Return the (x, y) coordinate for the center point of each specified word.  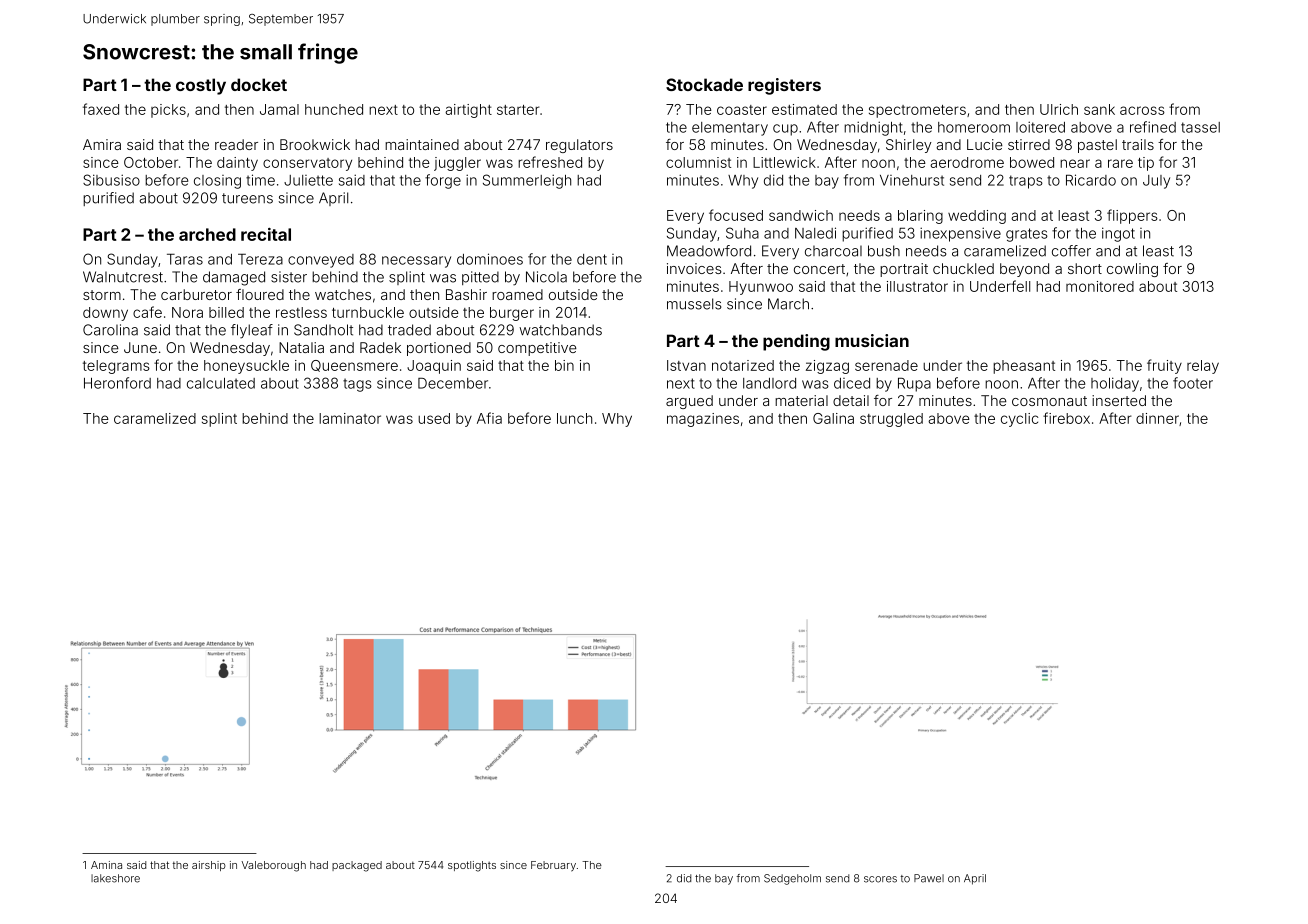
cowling (1132, 270)
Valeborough (274, 866)
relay (1203, 367)
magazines (703, 420)
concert (819, 269)
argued (689, 402)
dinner (1157, 418)
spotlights (472, 866)
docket (259, 84)
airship (209, 866)
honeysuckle (246, 367)
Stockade (704, 84)
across (1142, 110)
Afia (489, 418)
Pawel (929, 878)
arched (207, 234)
